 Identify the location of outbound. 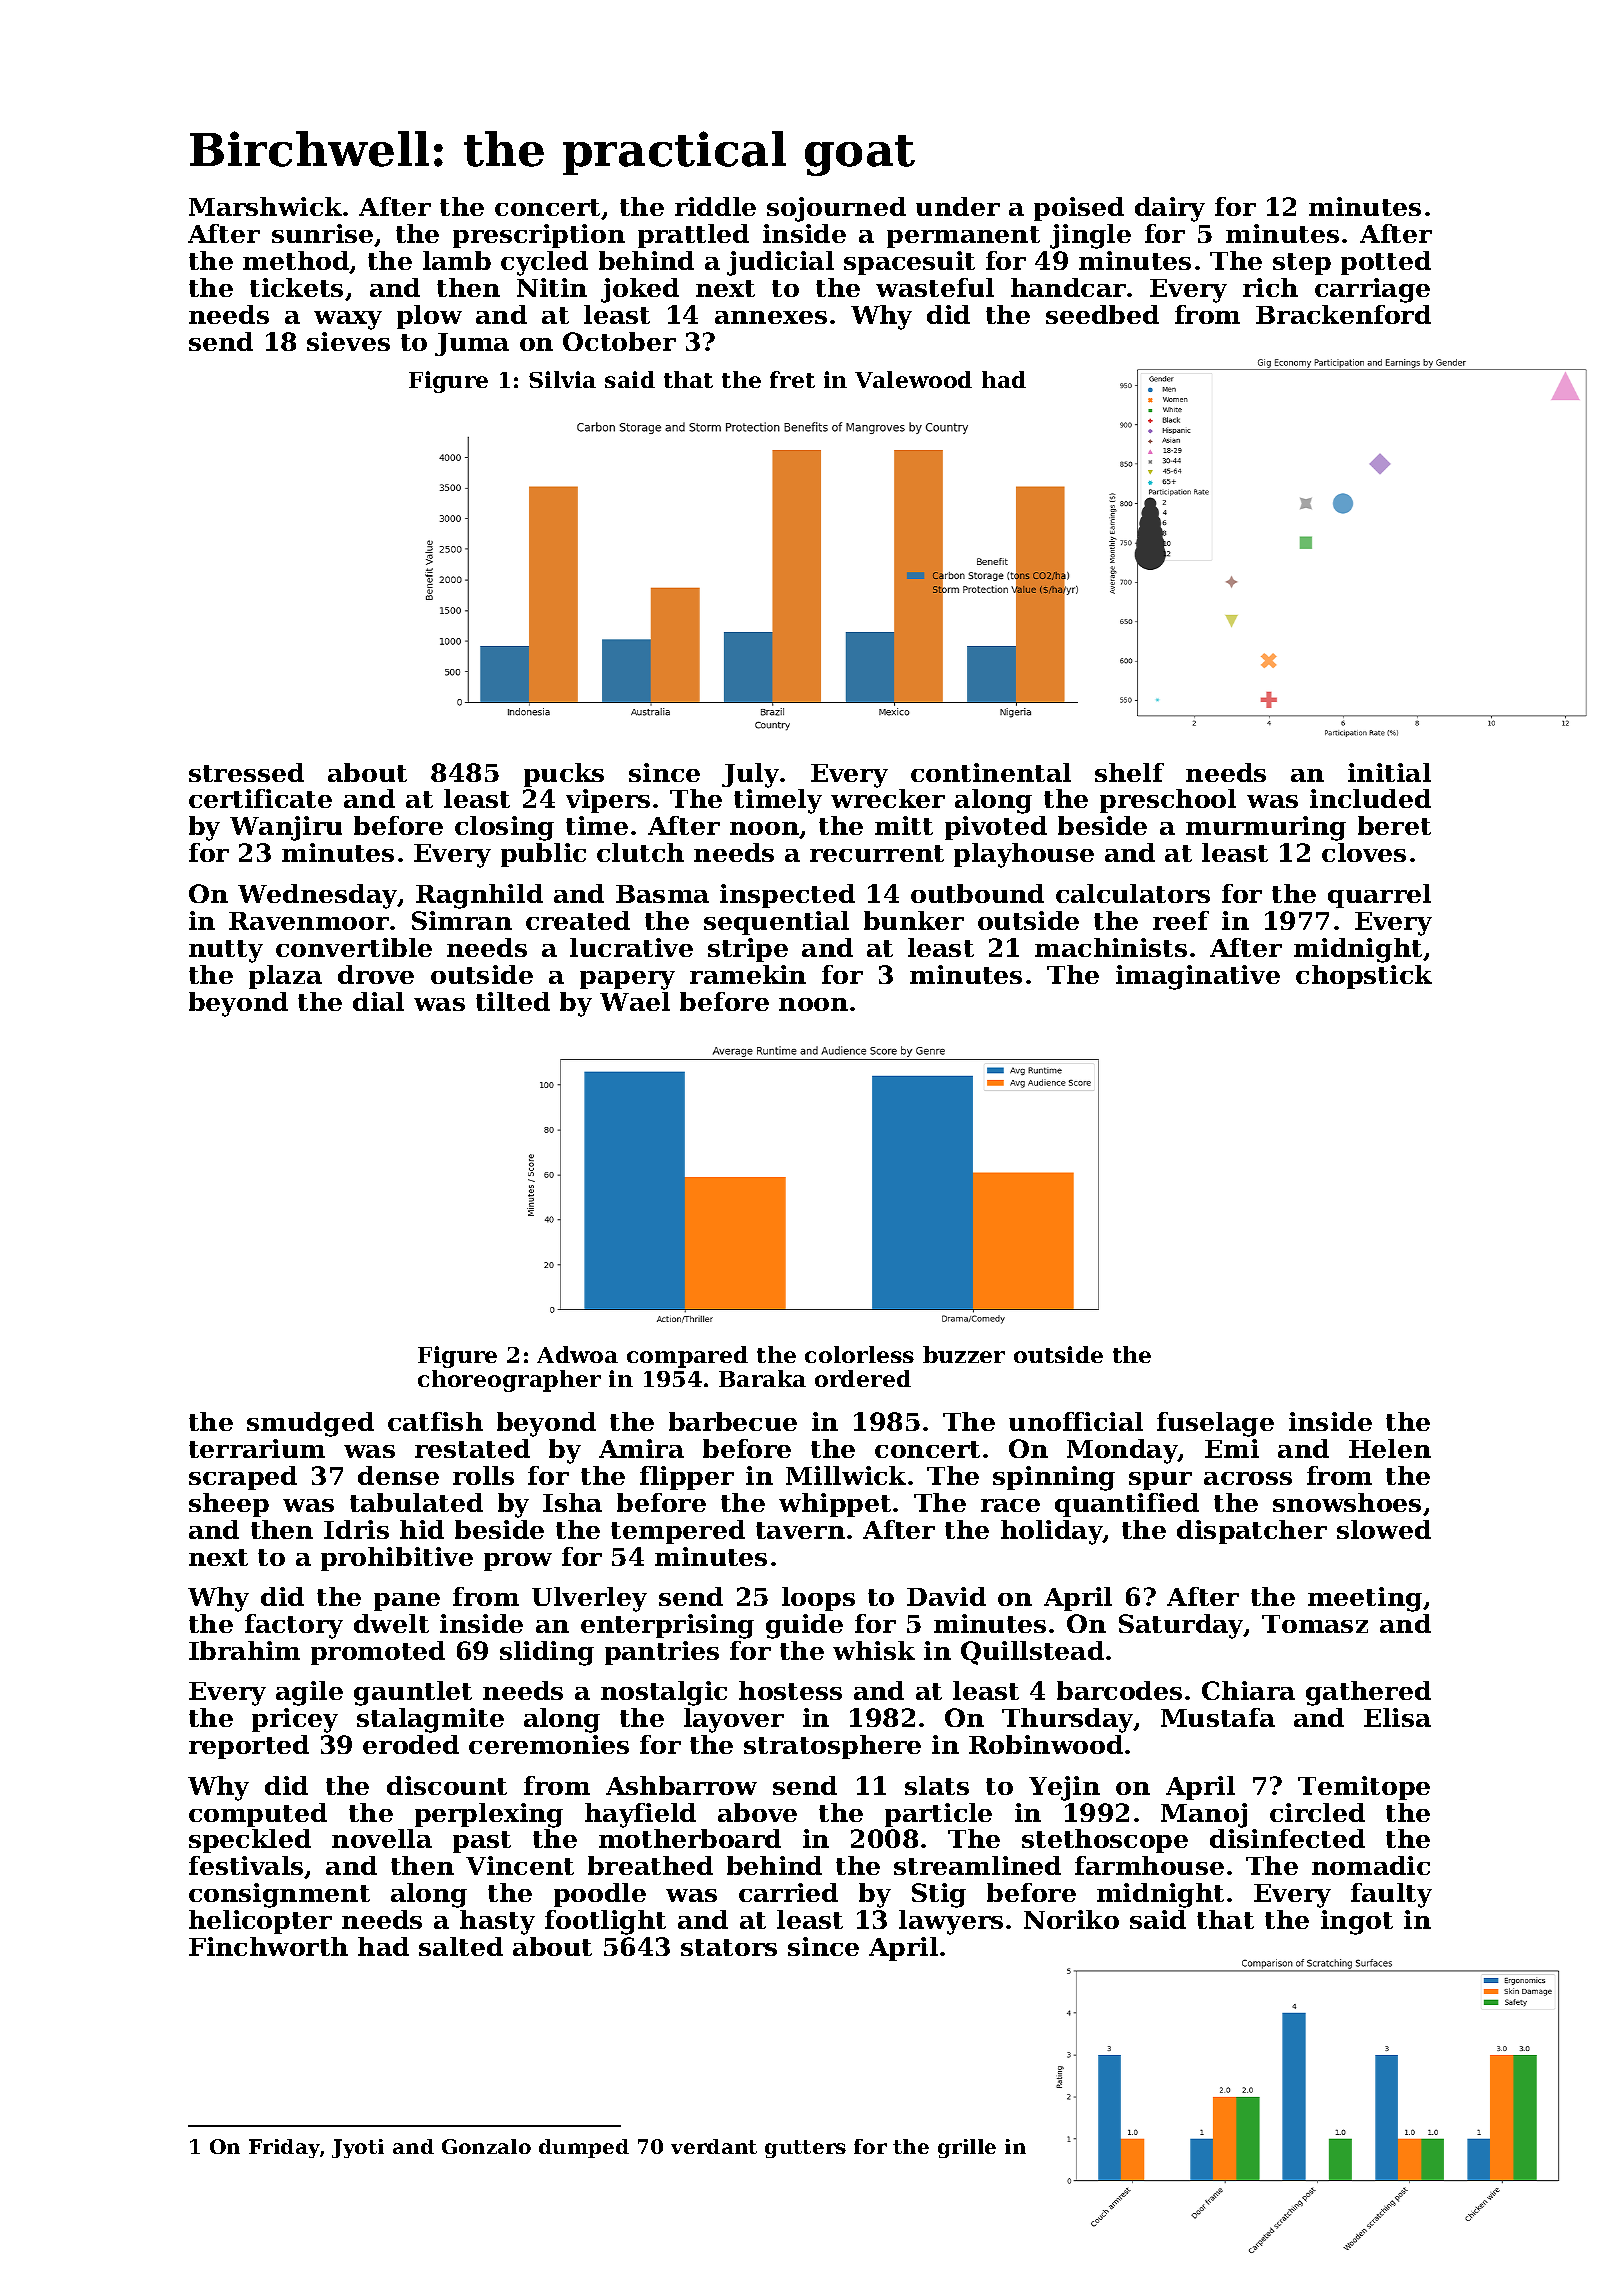
(977, 893).
